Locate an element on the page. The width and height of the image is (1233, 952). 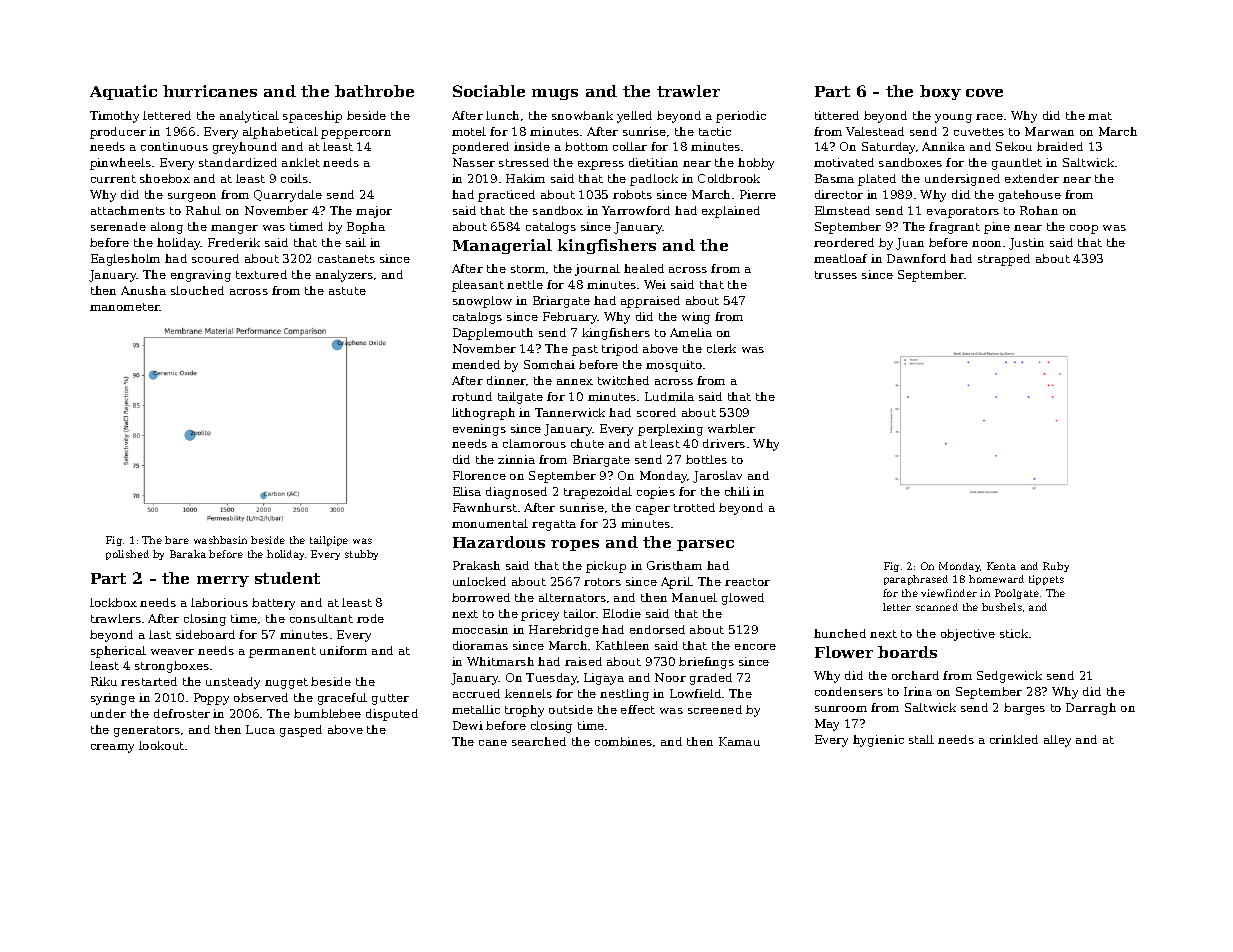
gasped is located at coordinates (301, 731).
